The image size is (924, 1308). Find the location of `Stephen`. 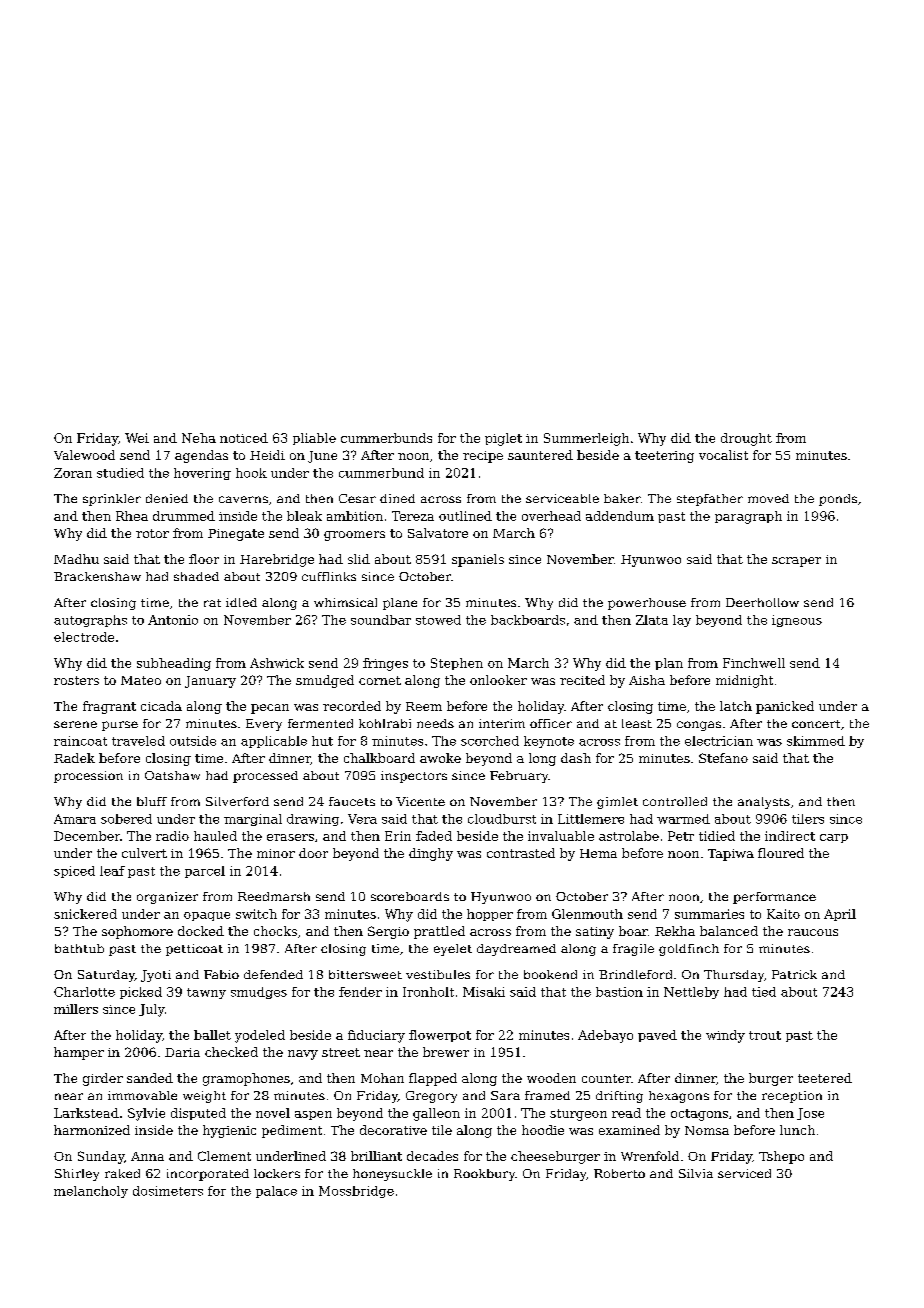

Stephen is located at coordinates (457, 664).
